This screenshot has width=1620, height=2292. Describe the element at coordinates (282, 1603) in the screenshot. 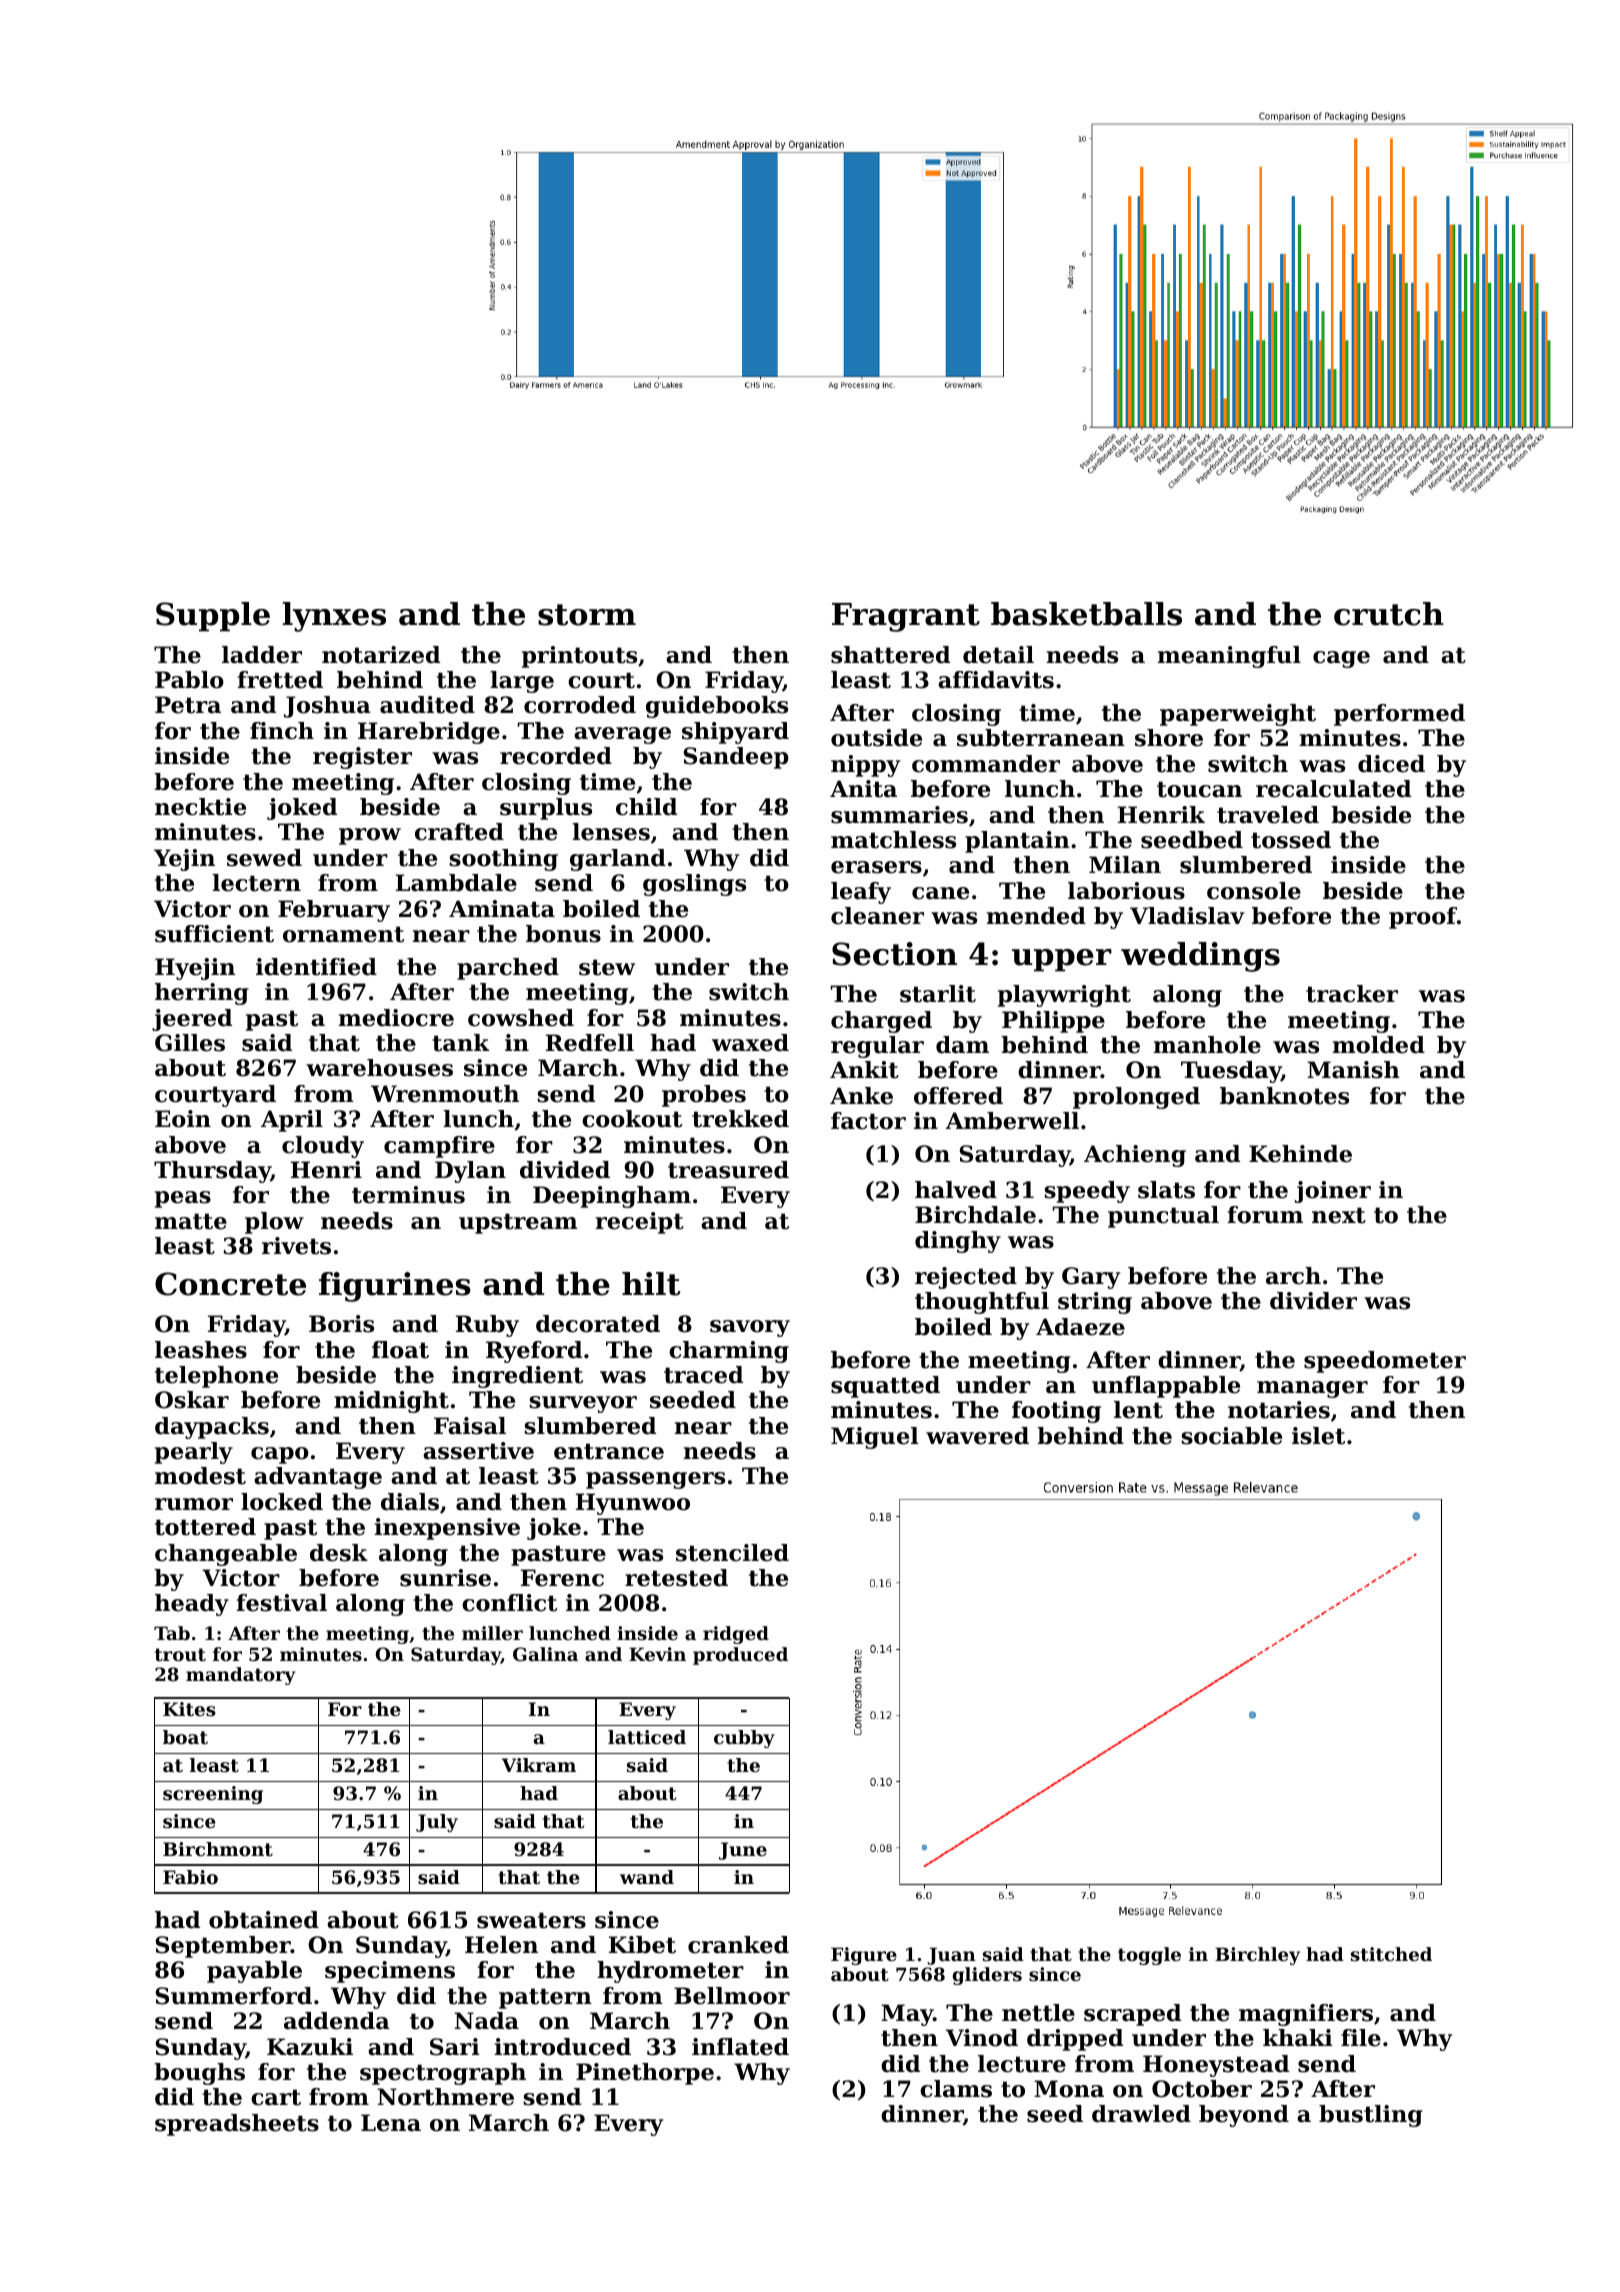

I see `festival` at that location.
